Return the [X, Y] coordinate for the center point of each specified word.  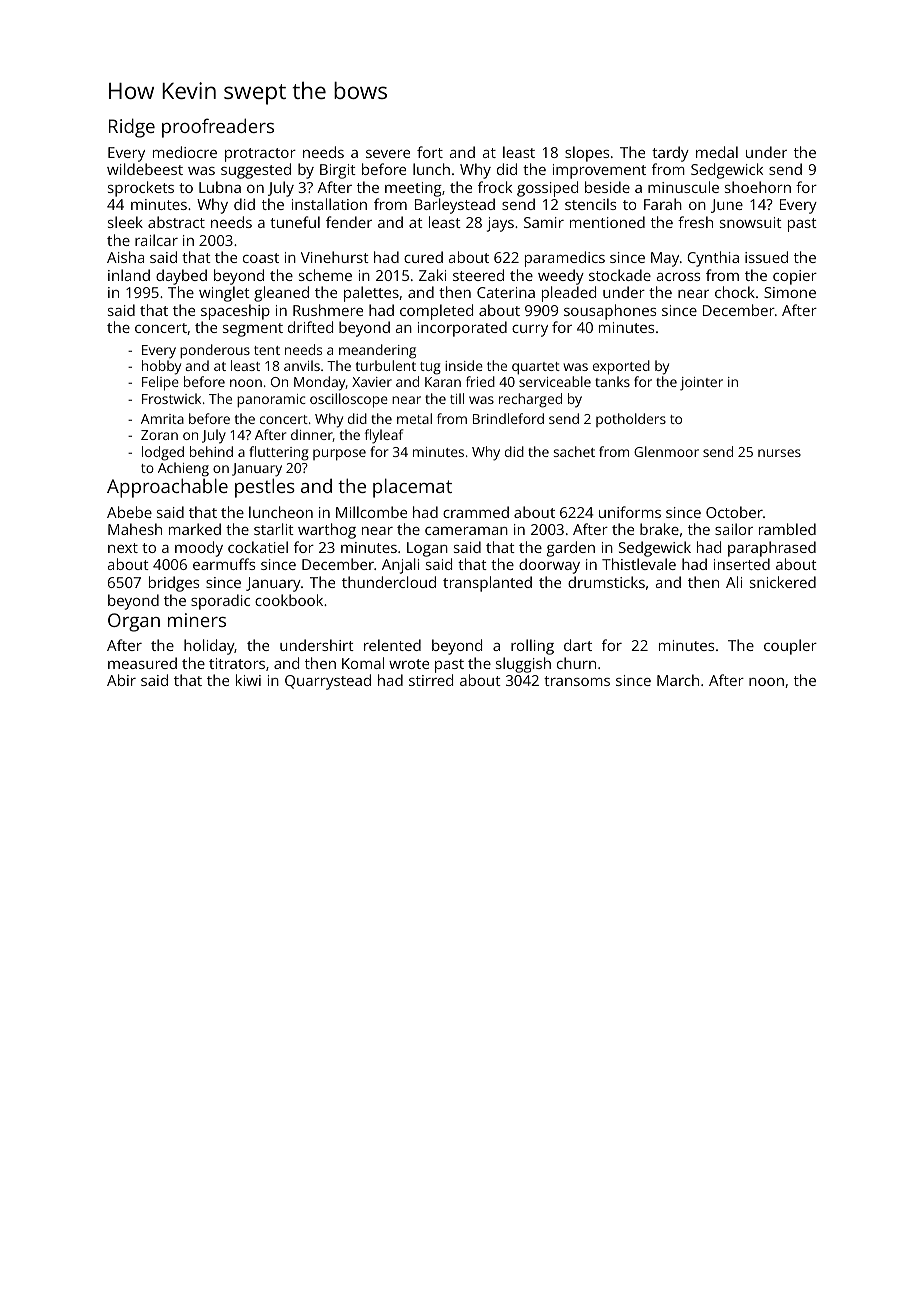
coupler [790, 647]
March [678, 680]
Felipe [160, 383]
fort [430, 152]
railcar [156, 240]
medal [717, 152]
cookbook [289, 600]
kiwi [248, 680]
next [123, 548]
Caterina [506, 292]
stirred [431, 680]
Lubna [220, 187]
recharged [530, 400]
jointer [701, 384]
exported [621, 367]
